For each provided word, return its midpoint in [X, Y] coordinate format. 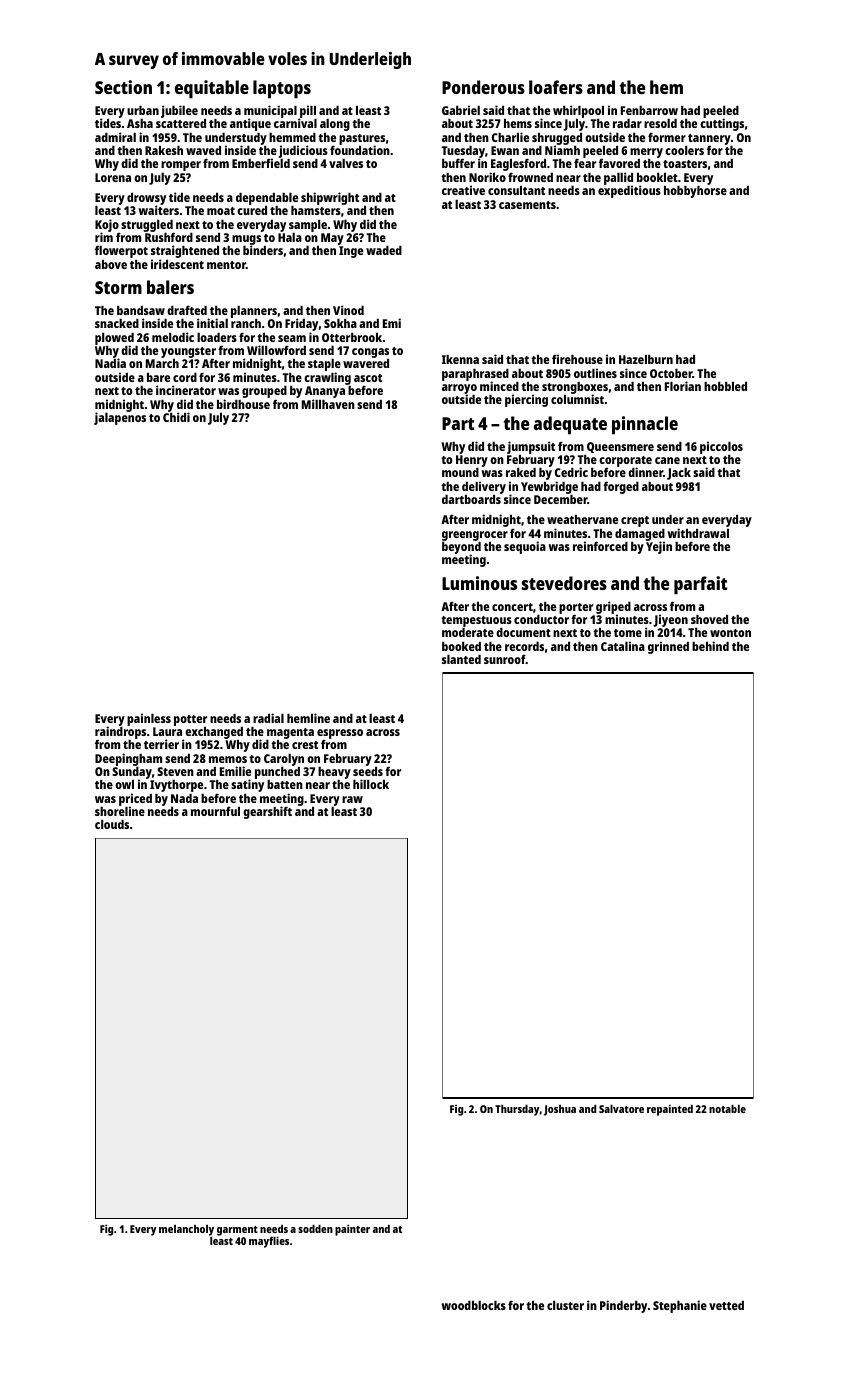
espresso [340, 734]
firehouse [577, 359]
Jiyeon [670, 620]
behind [710, 646]
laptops [282, 89]
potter [190, 720]
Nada [184, 798]
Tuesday [463, 152]
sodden [315, 1229]
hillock [371, 784]
